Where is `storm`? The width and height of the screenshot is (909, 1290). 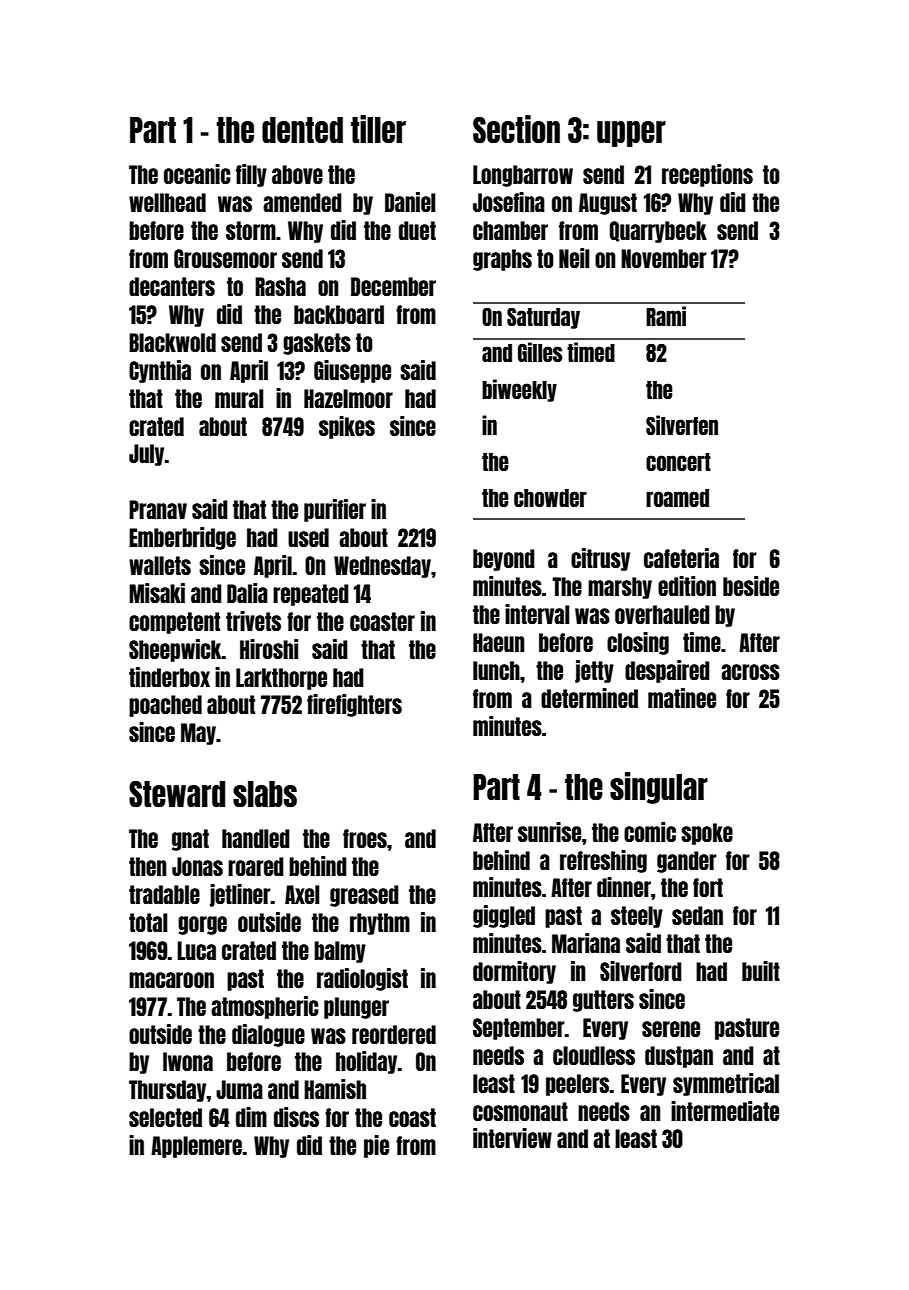
storm is located at coordinates (251, 230).
